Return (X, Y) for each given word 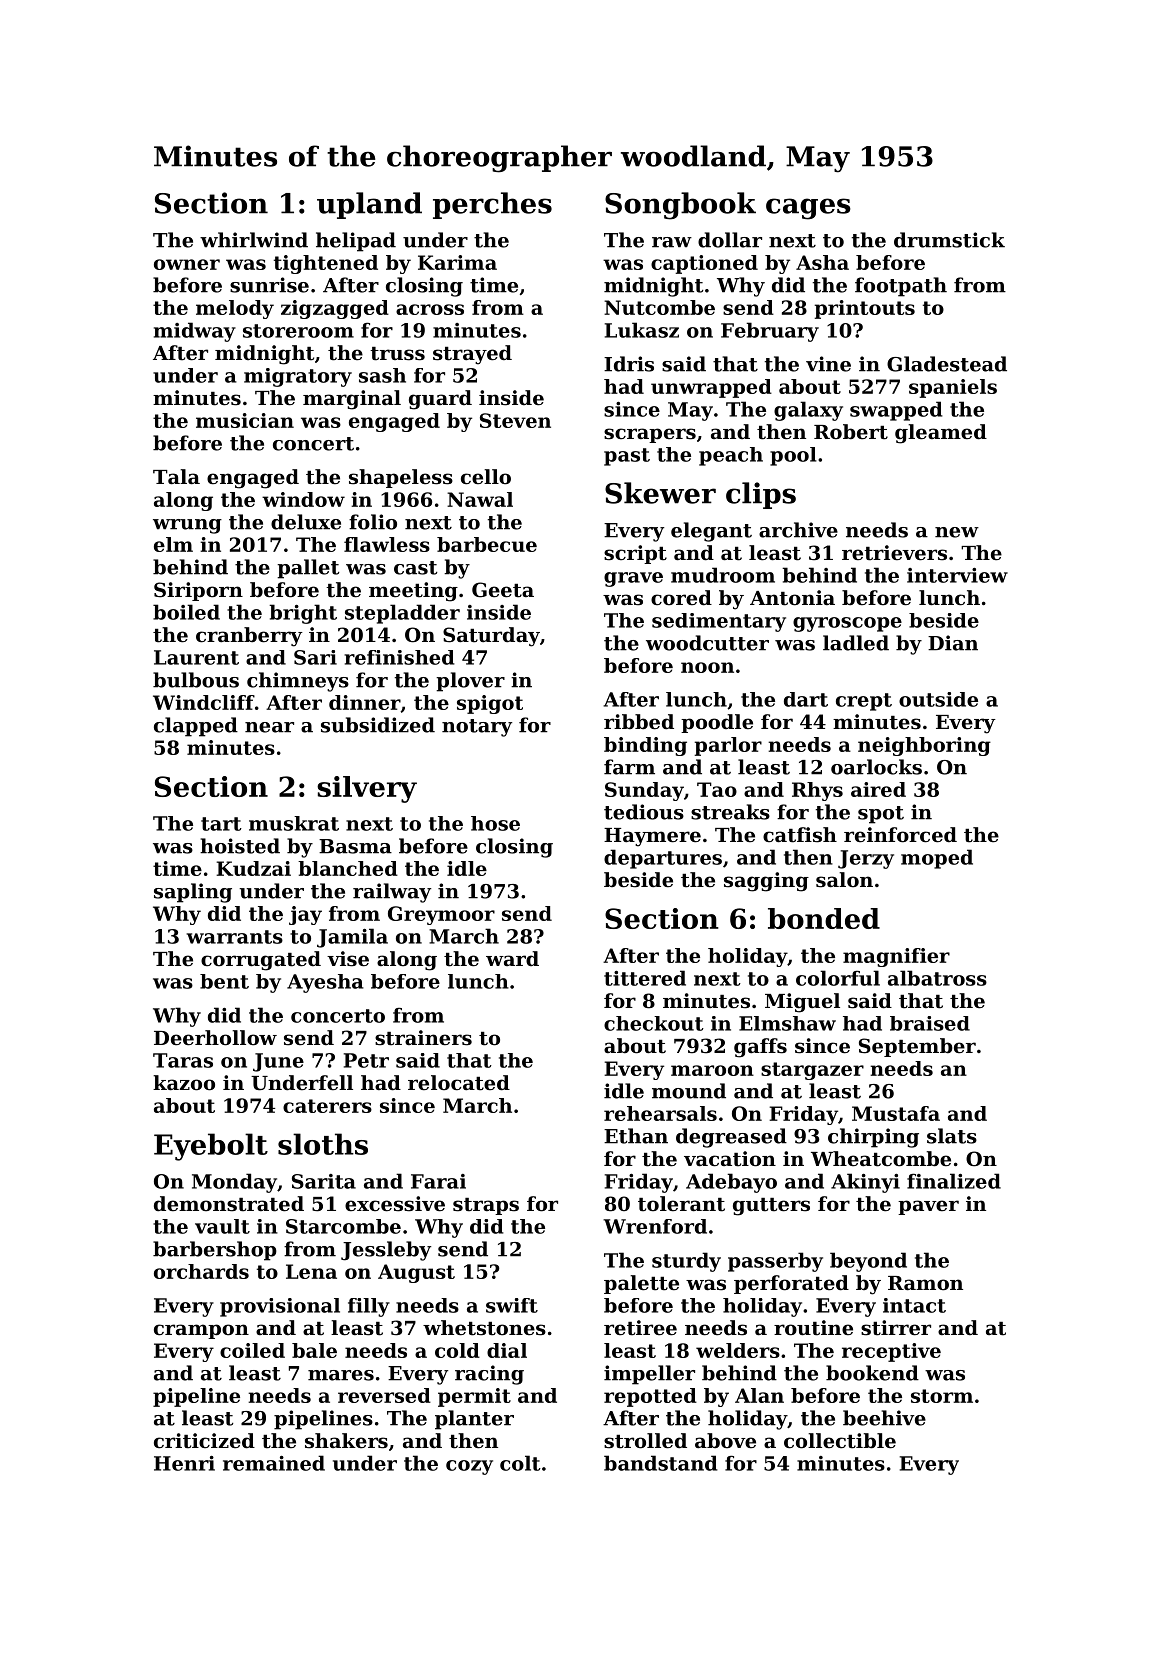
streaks (730, 812)
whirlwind (254, 240)
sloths (323, 1144)
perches (492, 205)
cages (808, 209)
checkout (654, 1023)
